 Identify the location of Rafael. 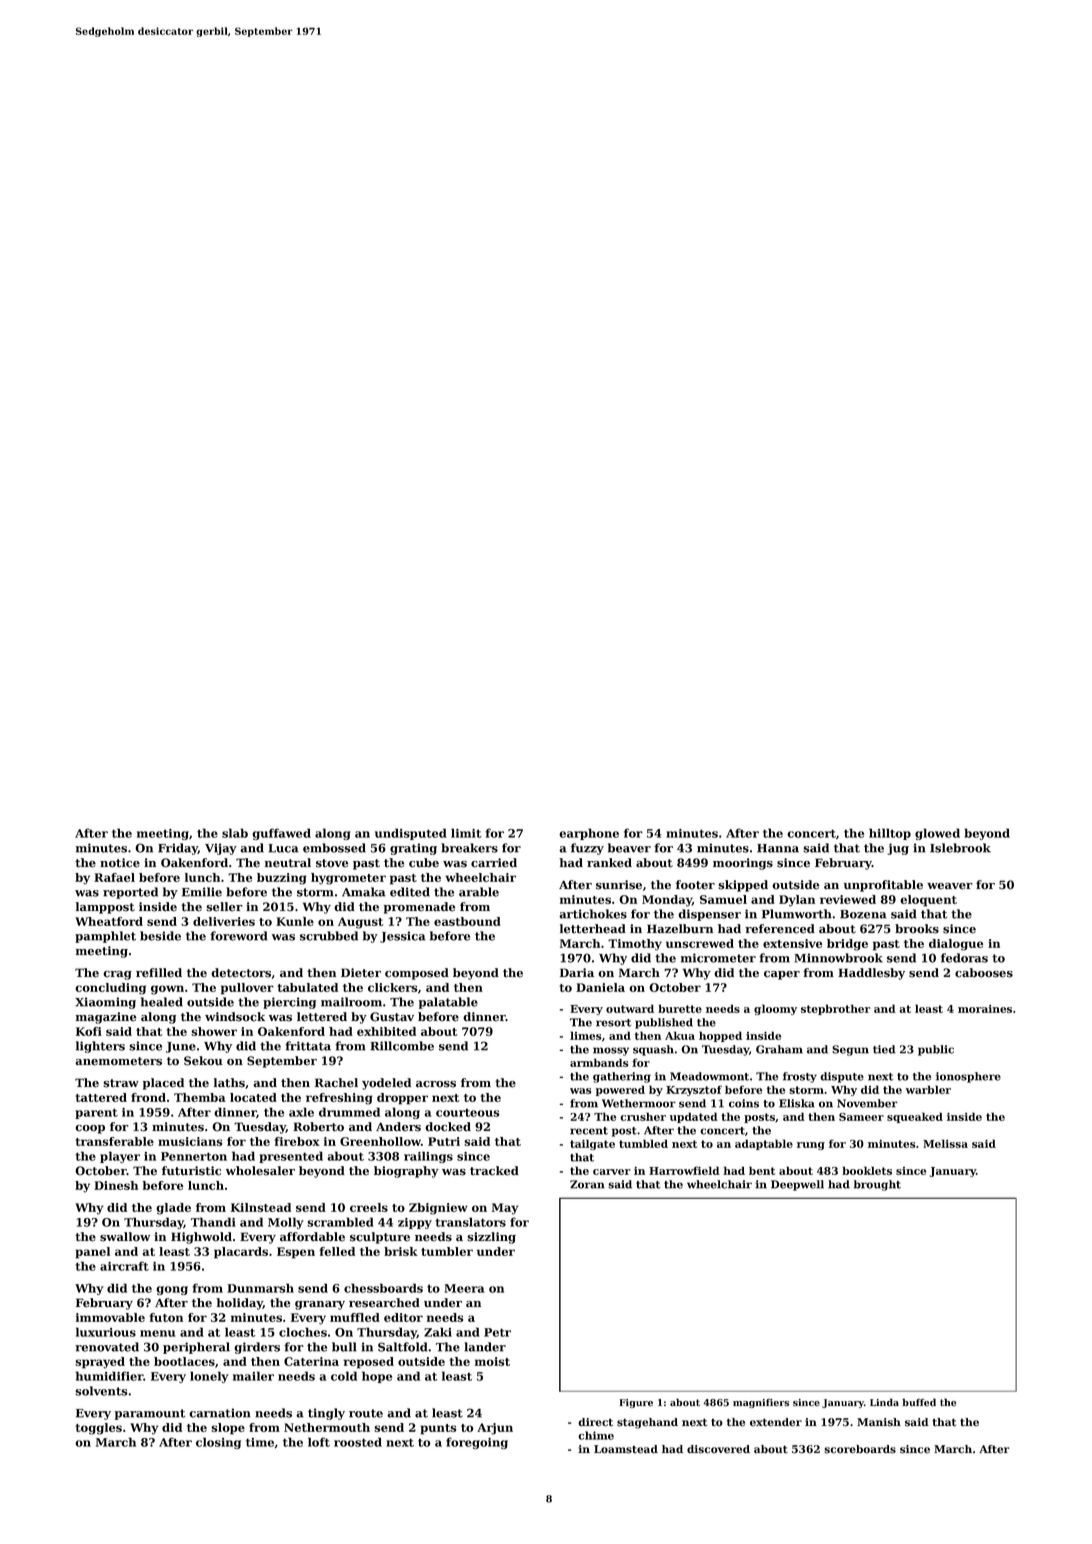
(114, 877).
